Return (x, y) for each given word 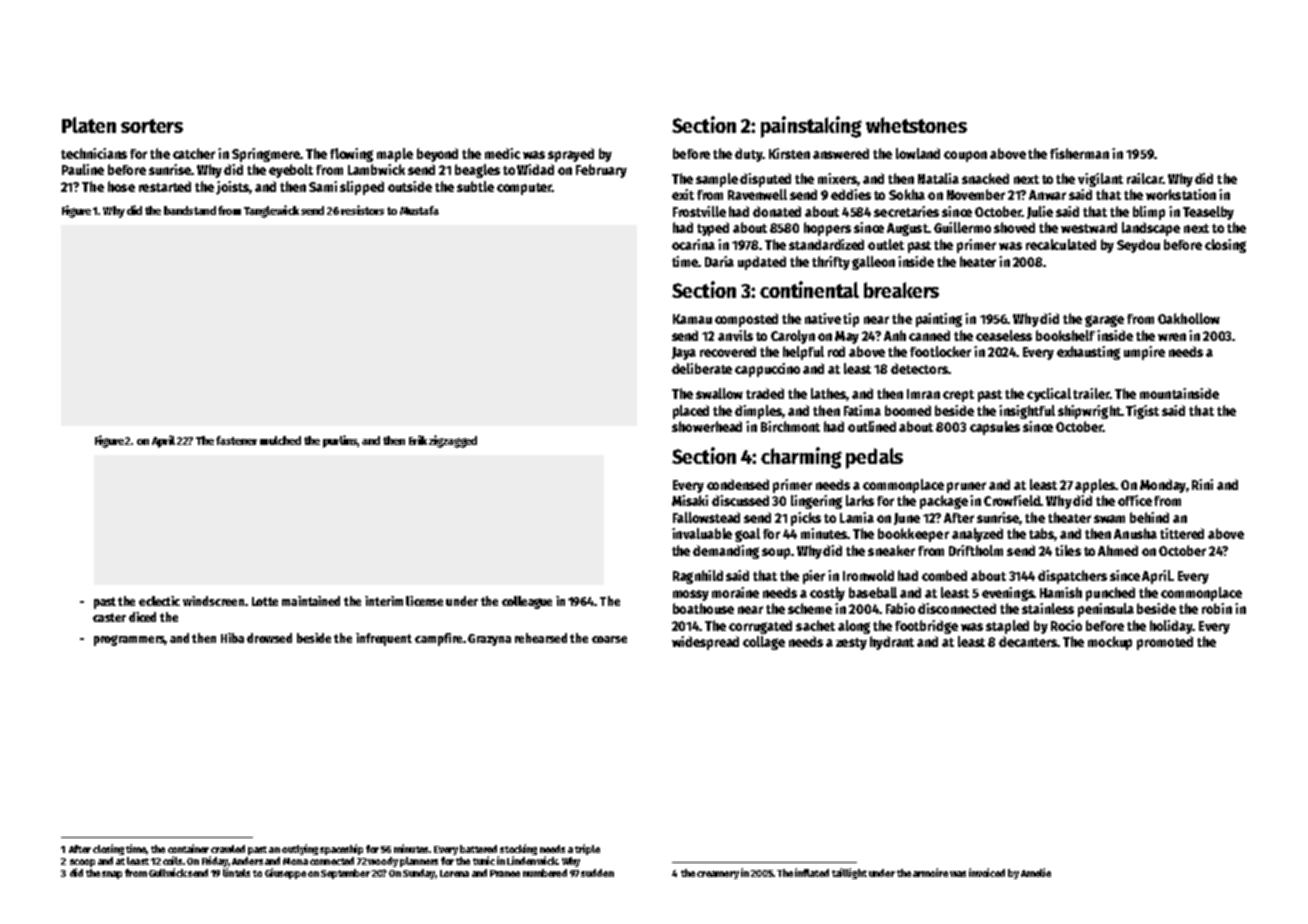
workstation (1181, 194)
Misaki (690, 500)
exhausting (1088, 353)
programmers (129, 640)
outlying (300, 849)
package (944, 502)
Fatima (862, 410)
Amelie (1036, 872)
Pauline (83, 169)
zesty (851, 644)
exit (683, 194)
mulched (280, 440)
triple (587, 849)
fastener (236, 440)
